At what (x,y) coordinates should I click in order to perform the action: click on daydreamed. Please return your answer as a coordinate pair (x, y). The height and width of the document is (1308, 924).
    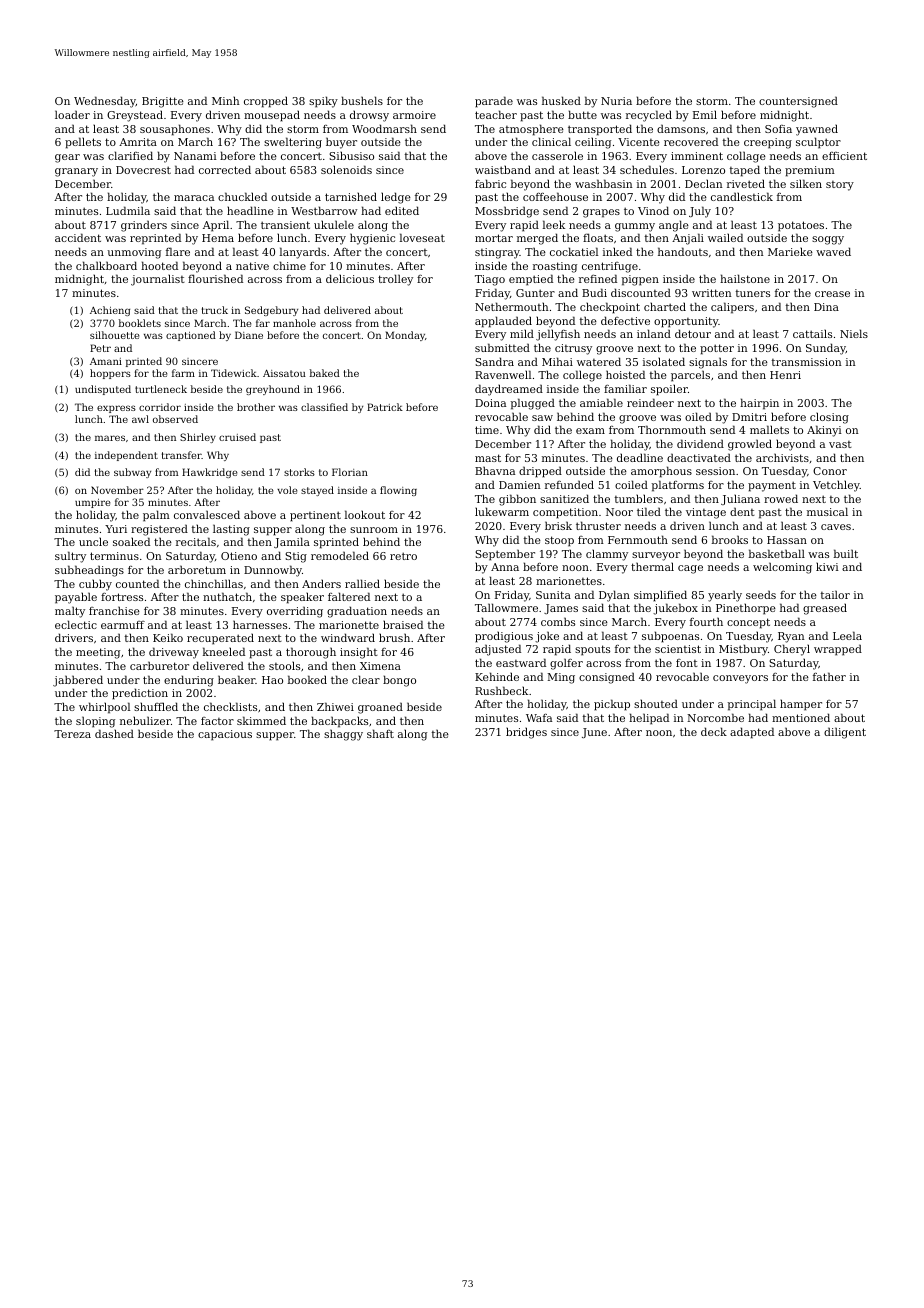
    Looking at the image, I should click on (509, 390).
